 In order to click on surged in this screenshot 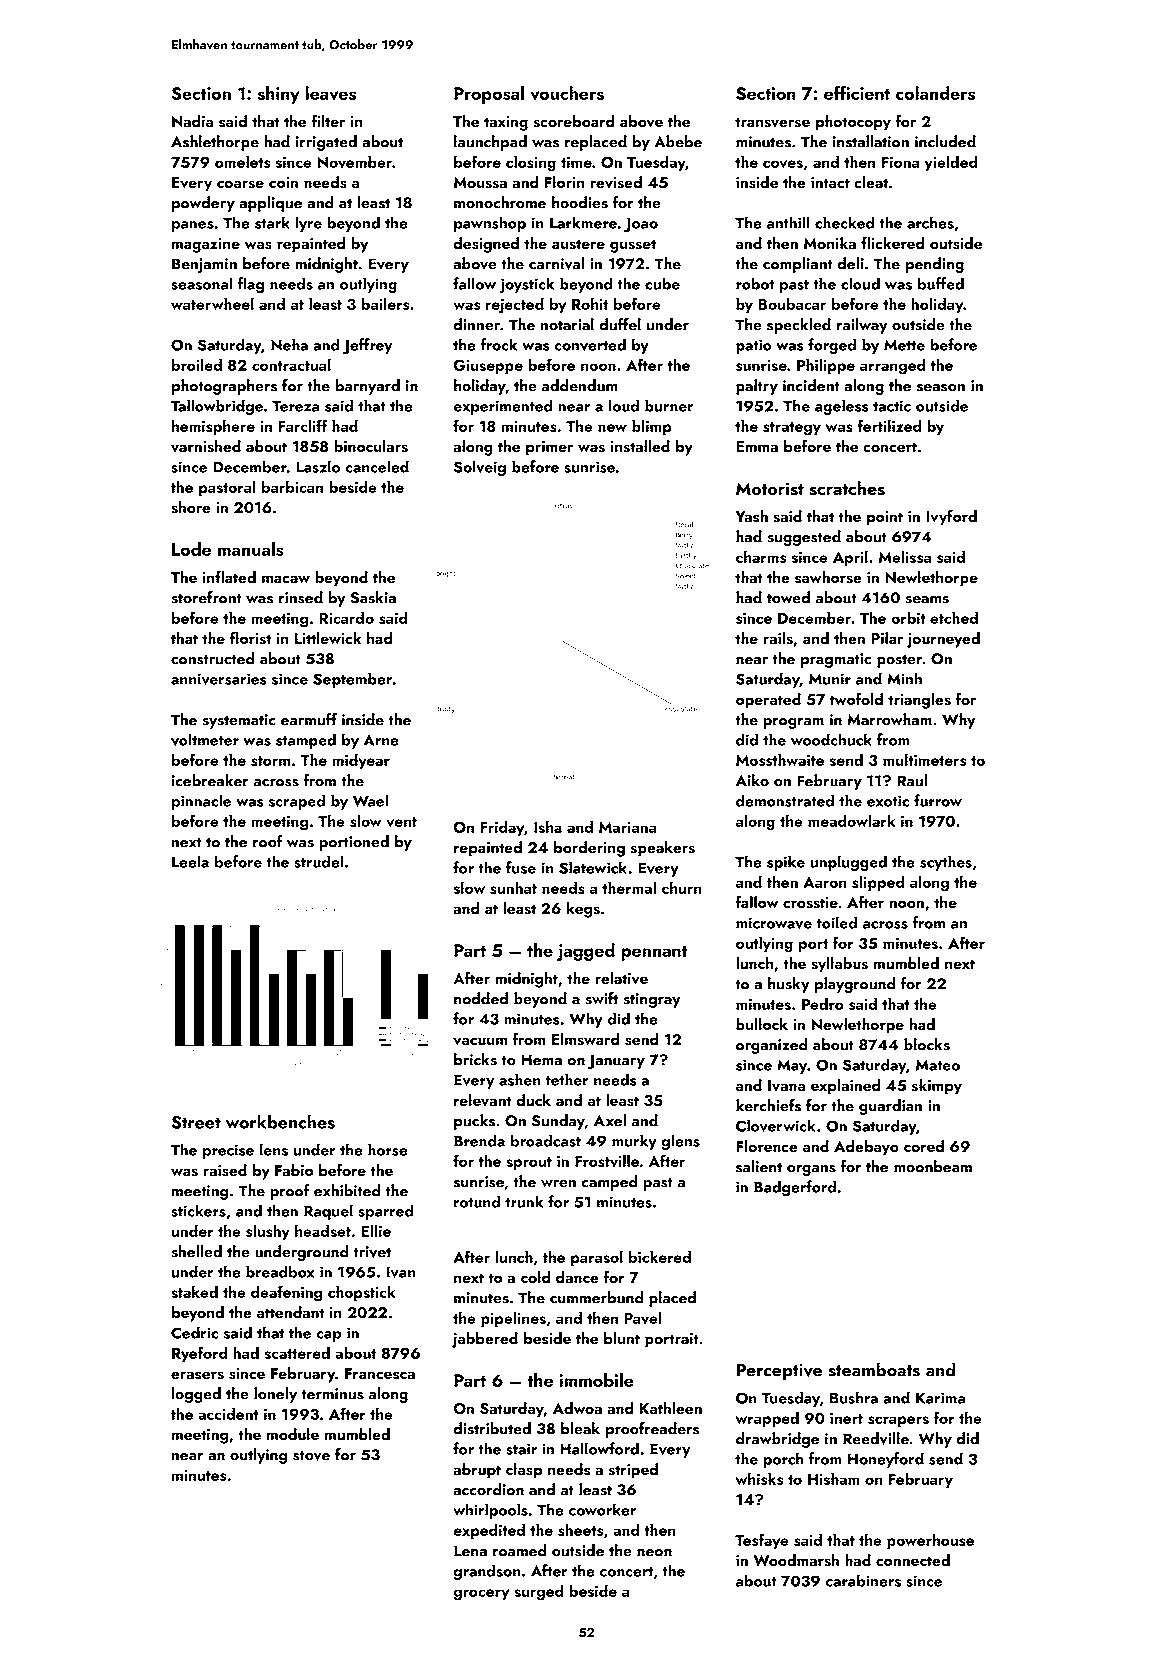, I will do `click(539, 1592)`.
